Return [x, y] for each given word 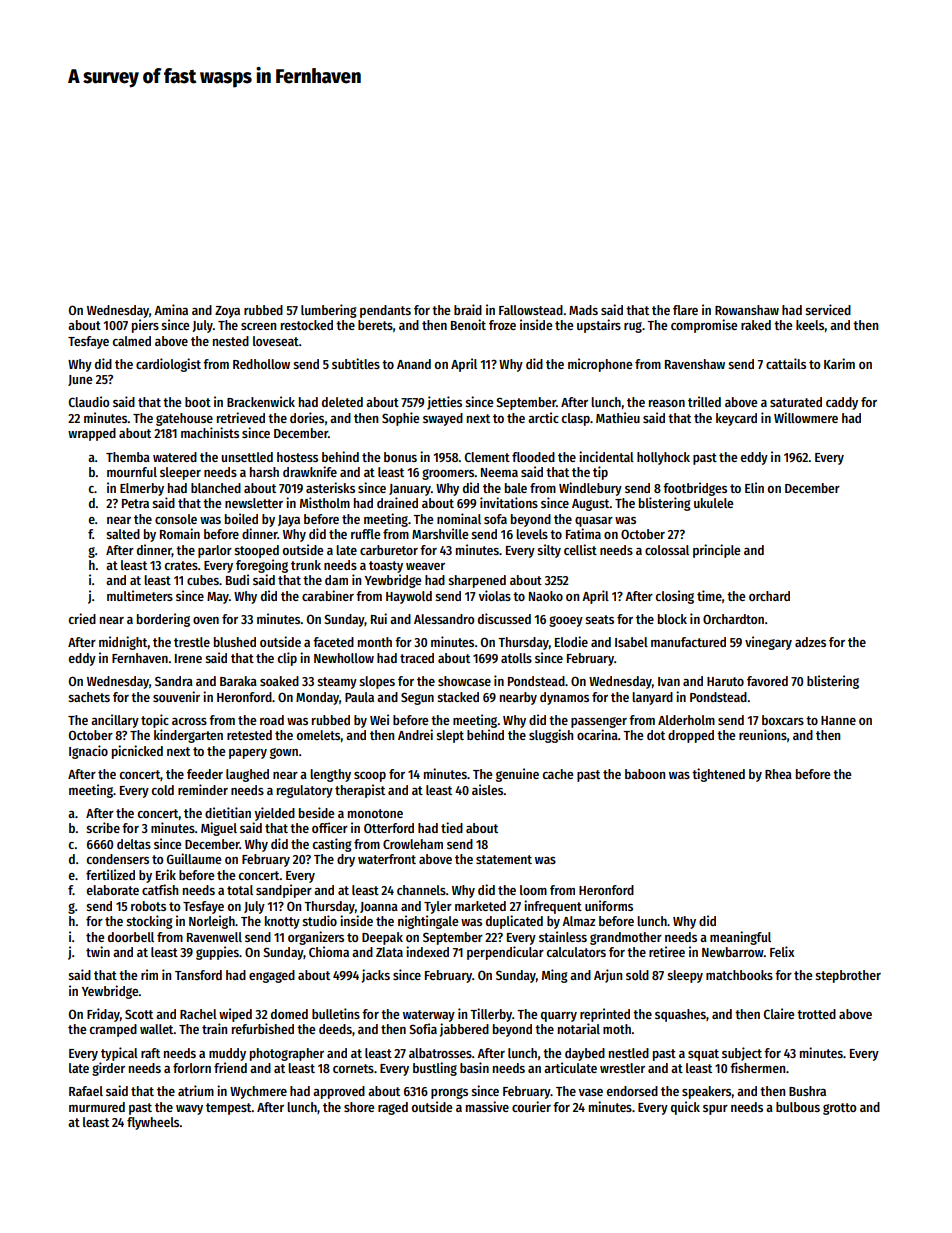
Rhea [778, 774]
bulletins [336, 1013]
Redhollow [261, 364]
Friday [103, 1015]
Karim [839, 363]
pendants [385, 311]
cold [163, 790]
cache [558, 774]
